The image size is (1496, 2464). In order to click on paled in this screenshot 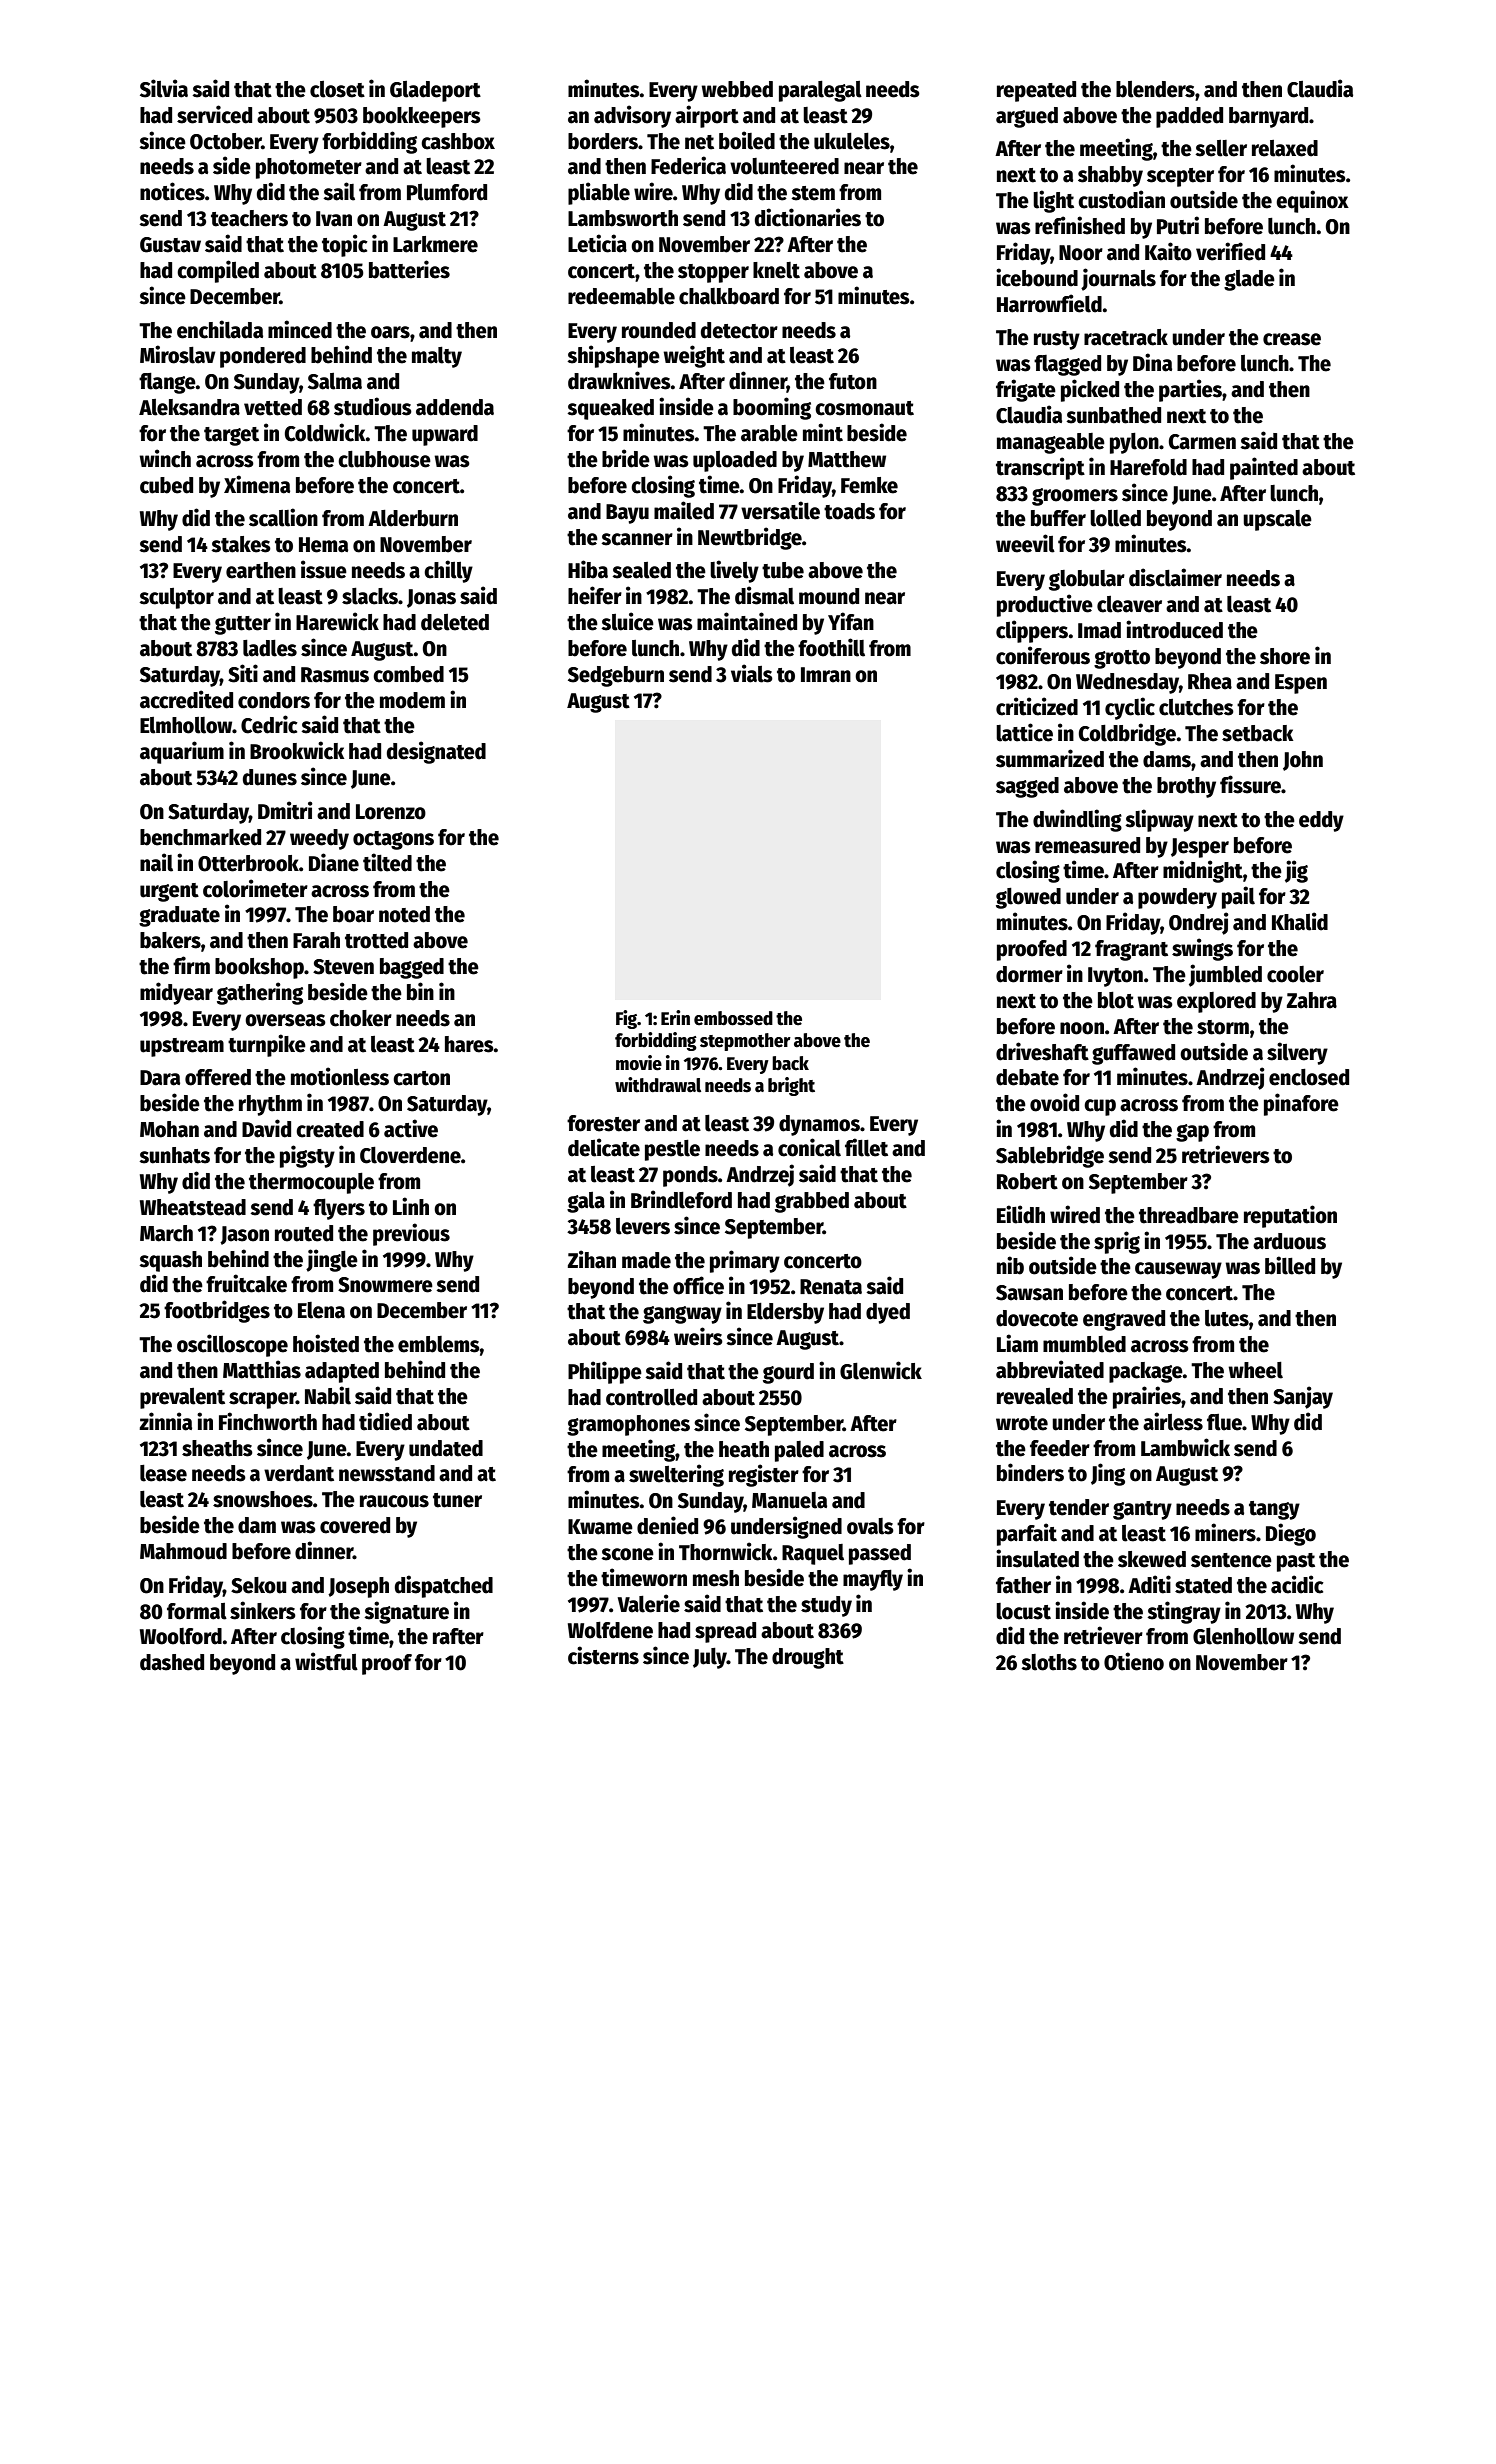, I will do `click(799, 1451)`.
